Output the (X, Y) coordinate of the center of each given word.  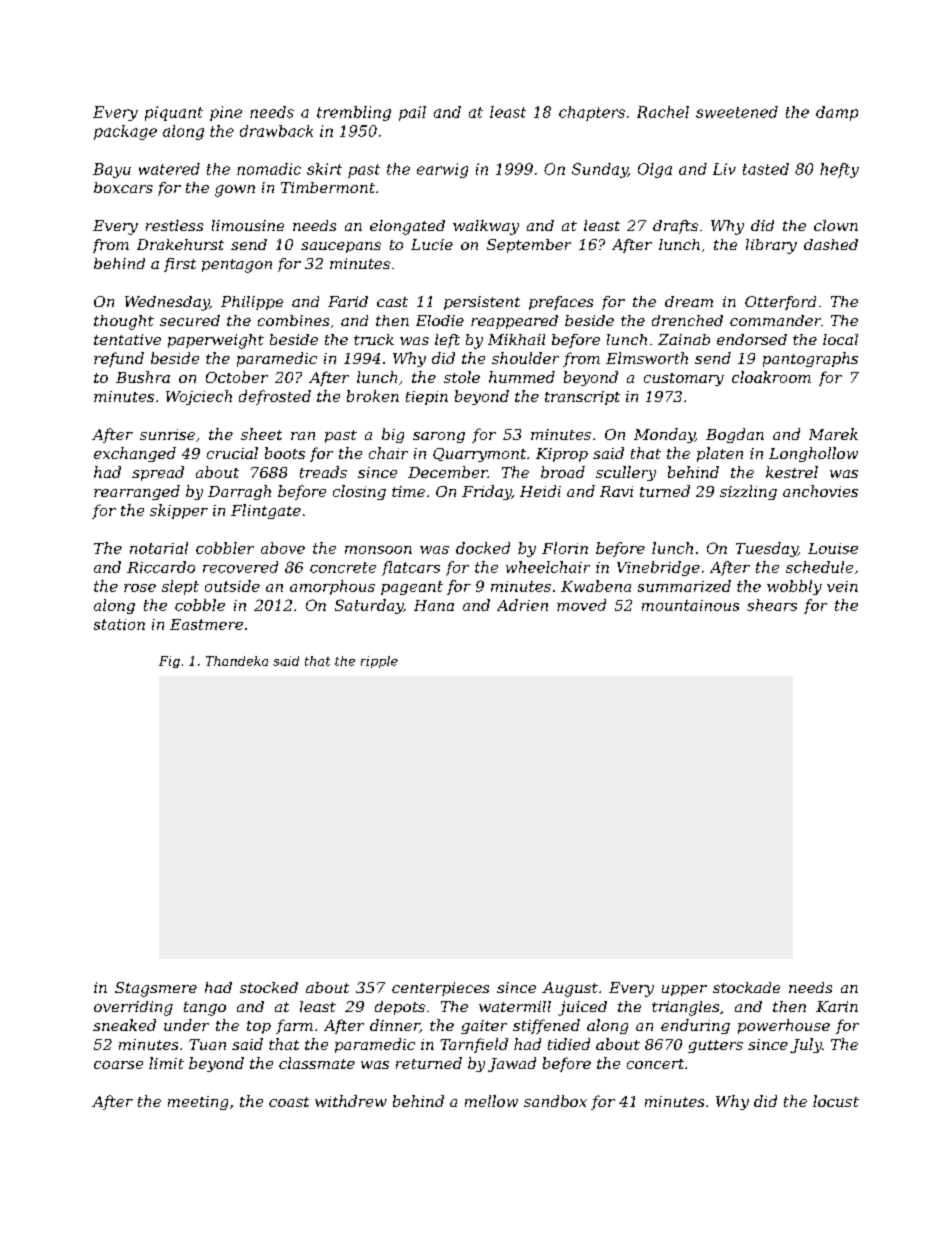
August (570, 989)
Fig (169, 662)
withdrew (351, 1101)
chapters (592, 113)
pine (226, 113)
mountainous (690, 605)
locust (836, 1101)
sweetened (737, 112)
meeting (198, 1103)
